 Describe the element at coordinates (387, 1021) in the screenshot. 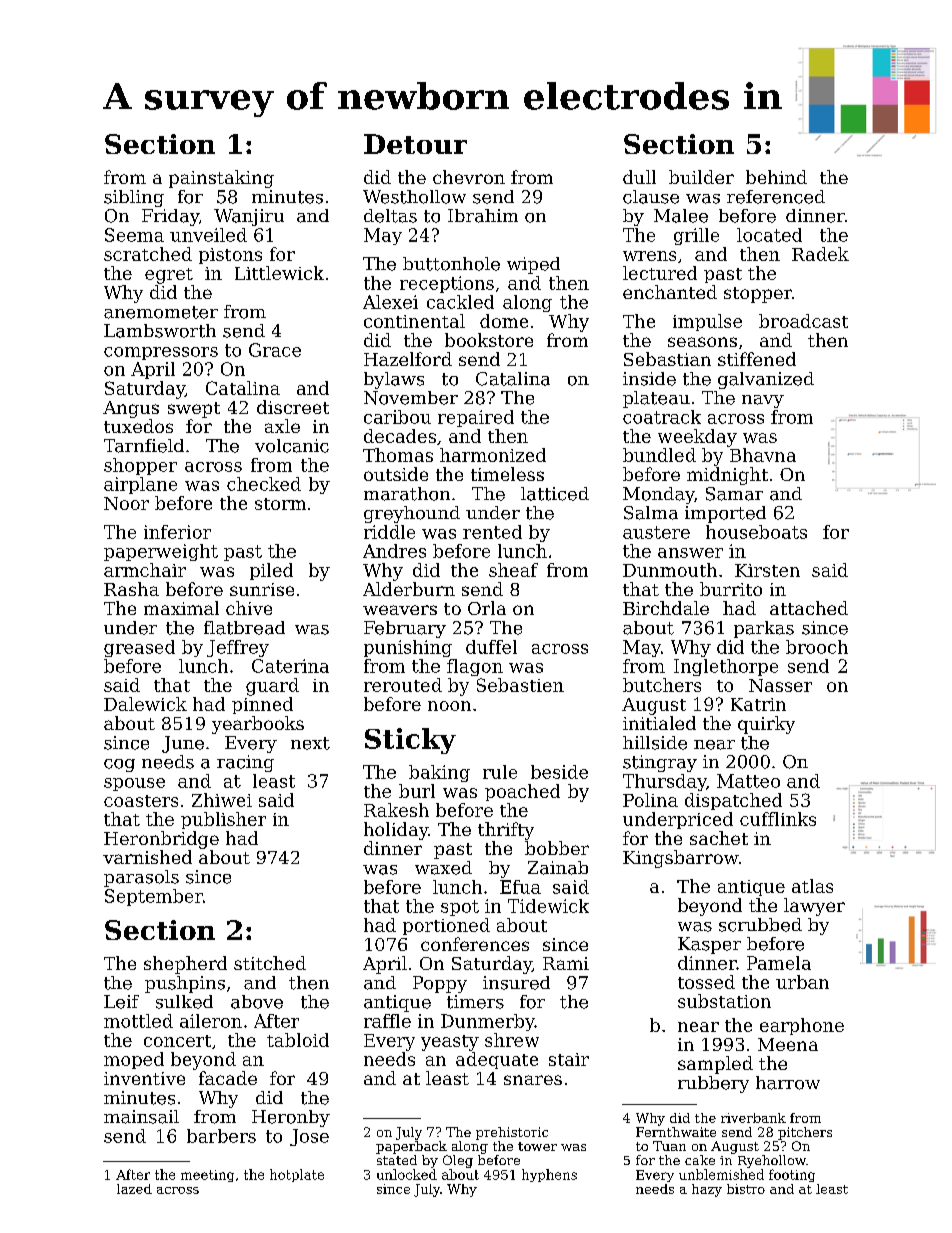

I see `raffle` at that location.
